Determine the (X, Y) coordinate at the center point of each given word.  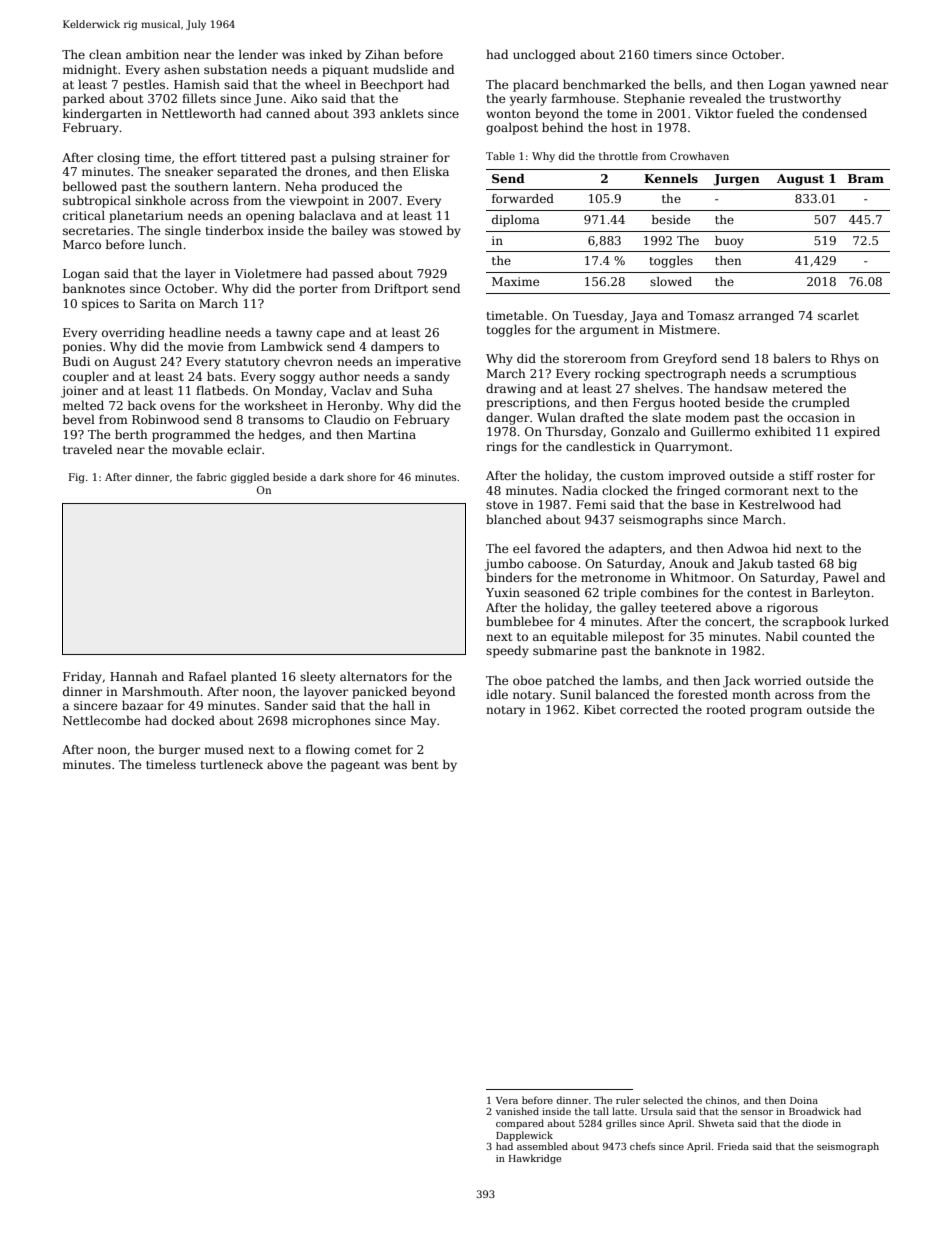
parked (84, 99)
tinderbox (234, 230)
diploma (516, 221)
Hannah (134, 676)
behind (562, 127)
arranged (766, 317)
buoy (729, 242)
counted (826, 636)
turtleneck (231, 764)
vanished (517, 1111)
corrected (649, 709)
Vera (507, 1100)
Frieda (733, 1146)
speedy (507, 651)
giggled (250, 478)
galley (638, 609)
